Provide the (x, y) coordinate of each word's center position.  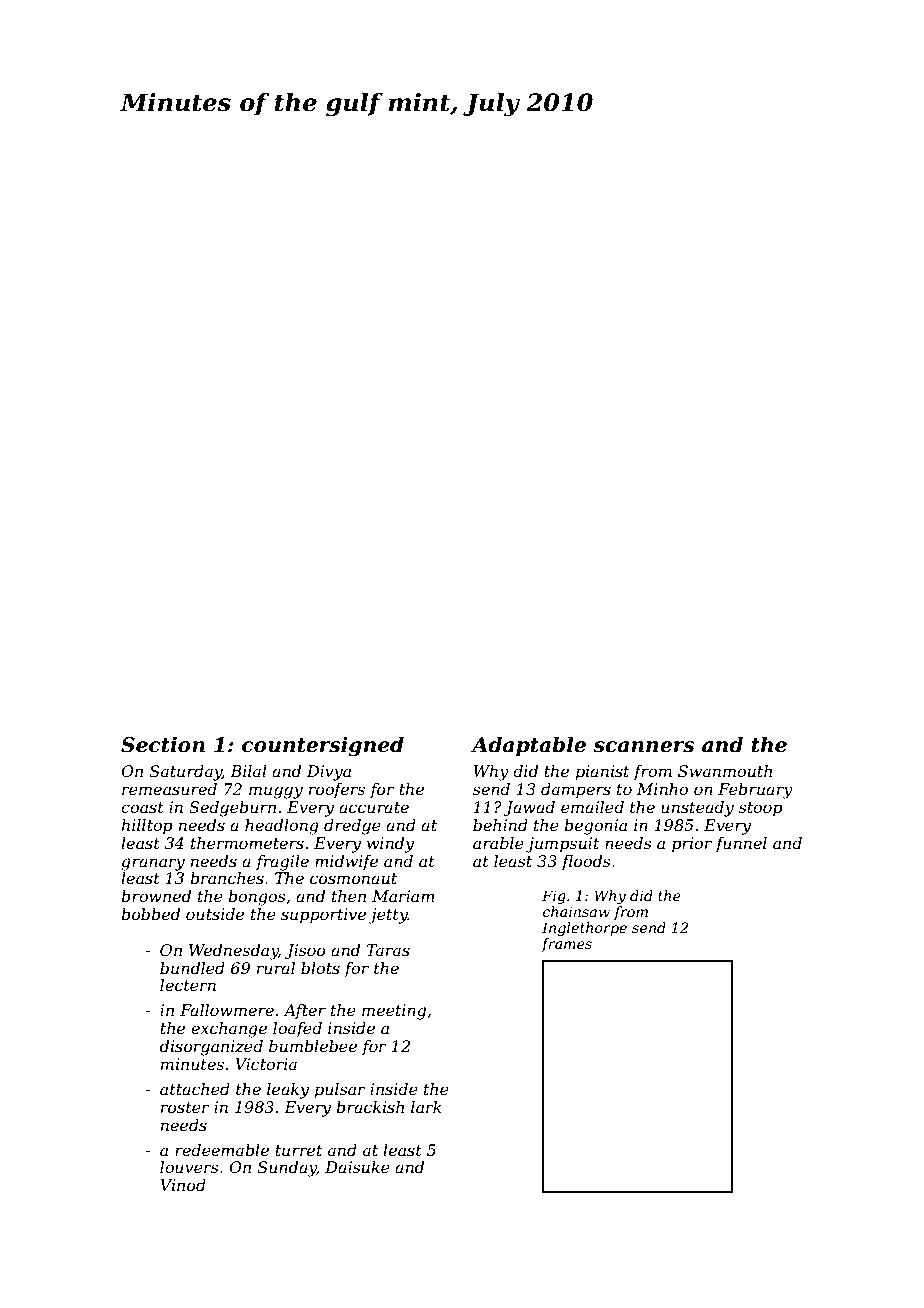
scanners (644, 747)
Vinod (183, 1185)
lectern (188, 985)
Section (163, 744)
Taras (388, 950)
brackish (370, 1107)
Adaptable (528, 746)
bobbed (150, 914)
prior (692, 845)
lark (426, 1107)
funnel (741, 844)
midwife (346, 862)
